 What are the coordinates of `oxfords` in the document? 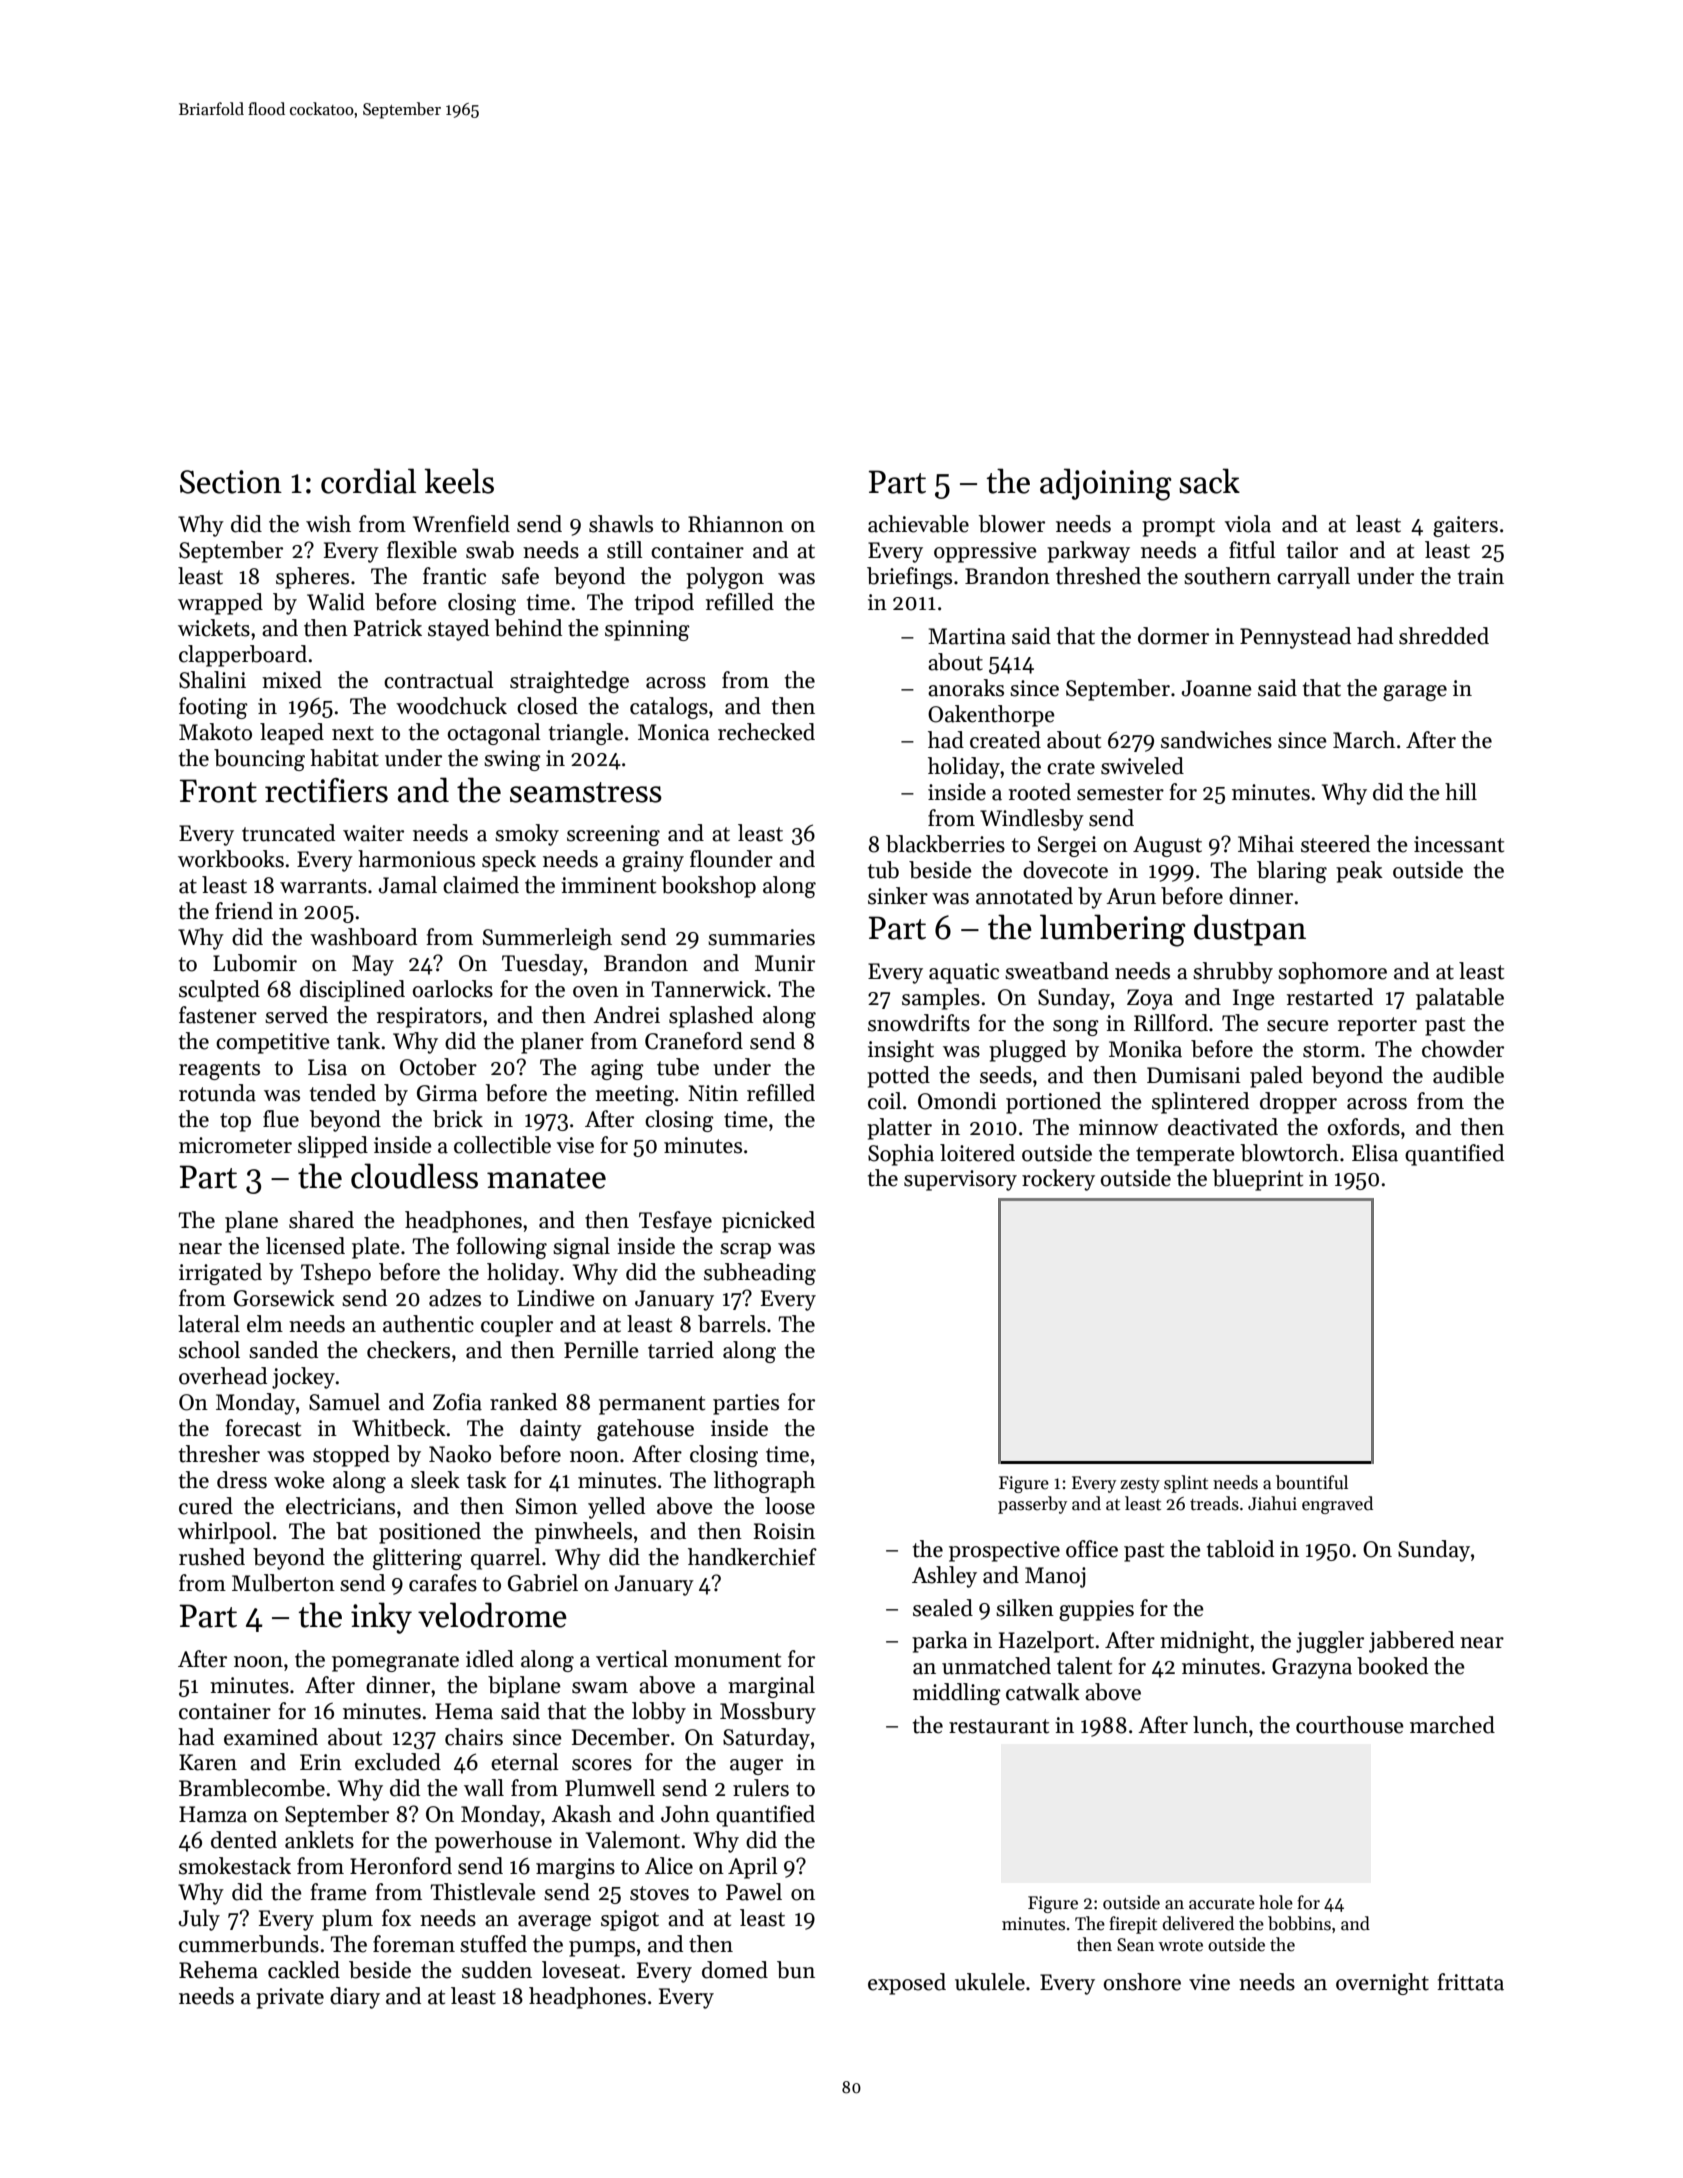 It's located at (1364, 1127).
